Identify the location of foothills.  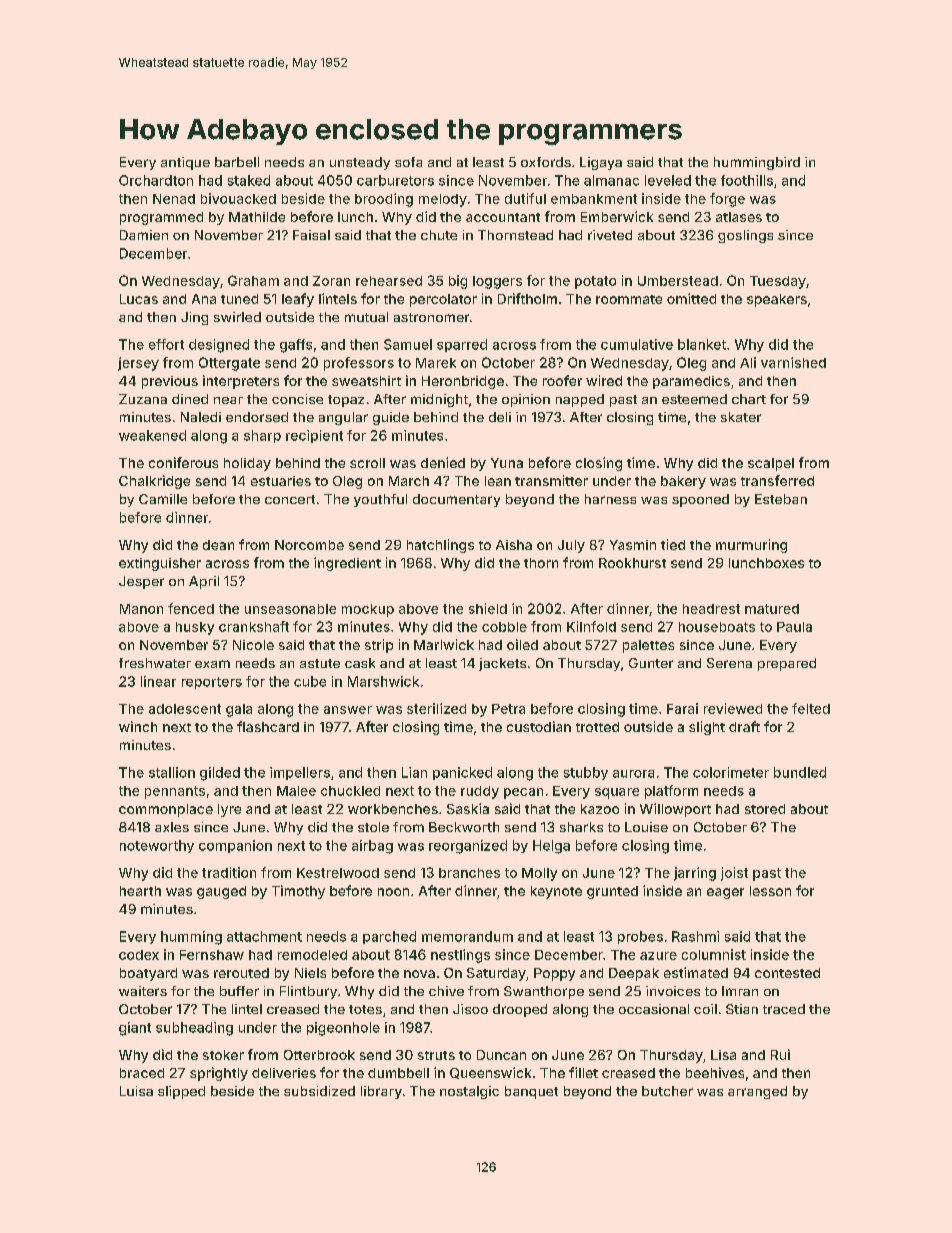
(747, 180).
